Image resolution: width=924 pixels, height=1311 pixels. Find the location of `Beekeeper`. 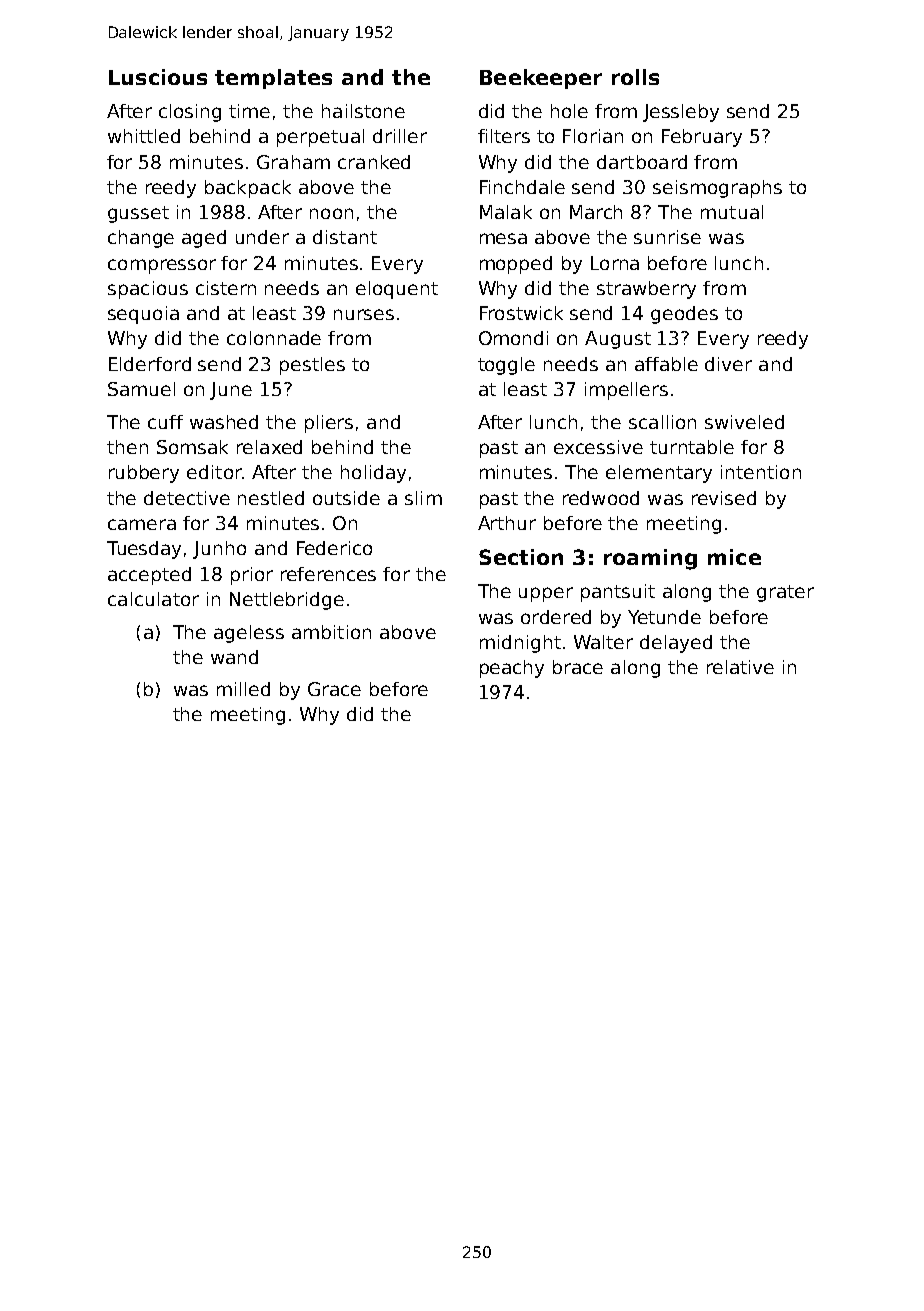

Beekeeper is located at coordinates (541, 79).
